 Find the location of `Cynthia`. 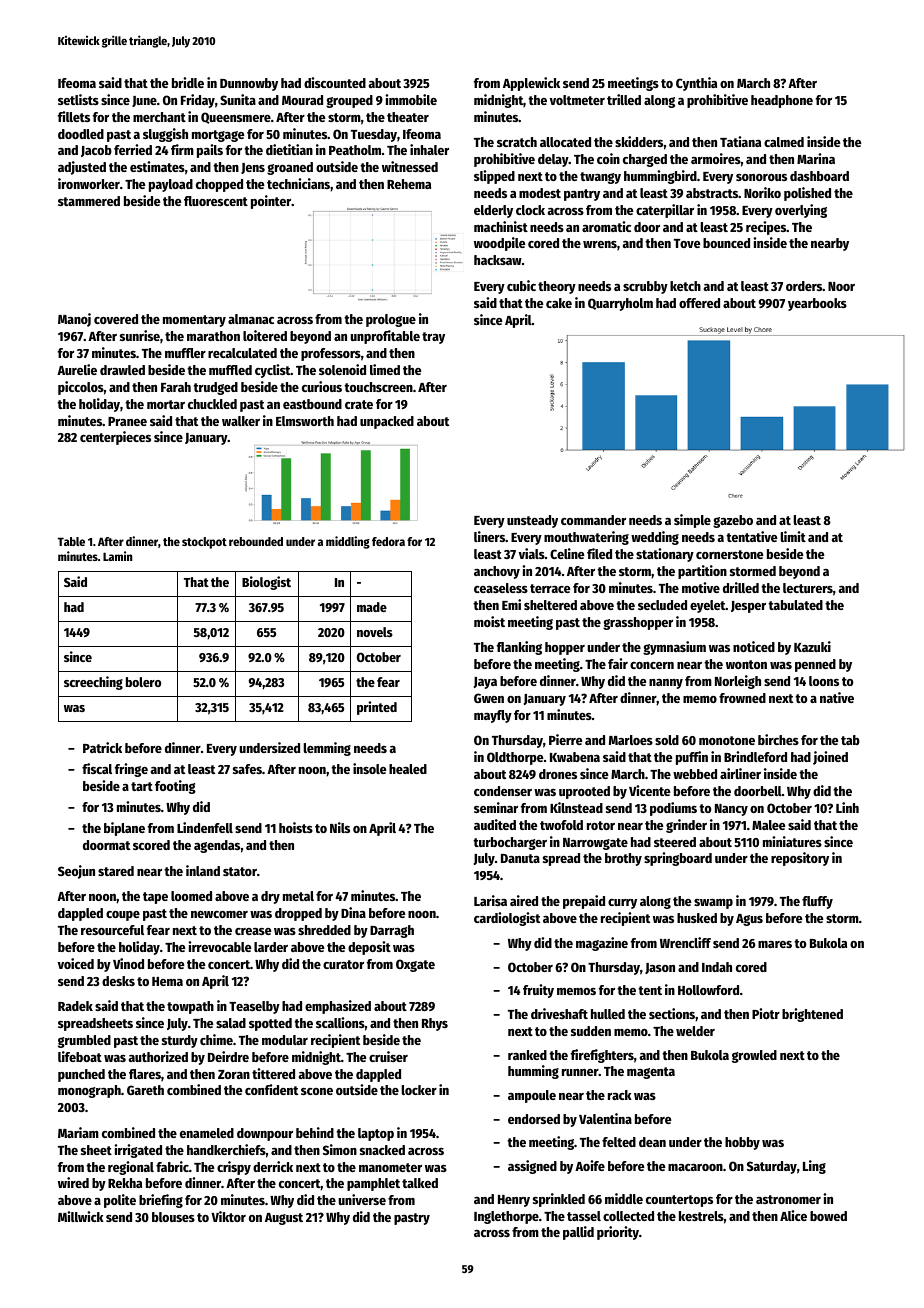

Cynthia is located at coordinates (696, 84).
